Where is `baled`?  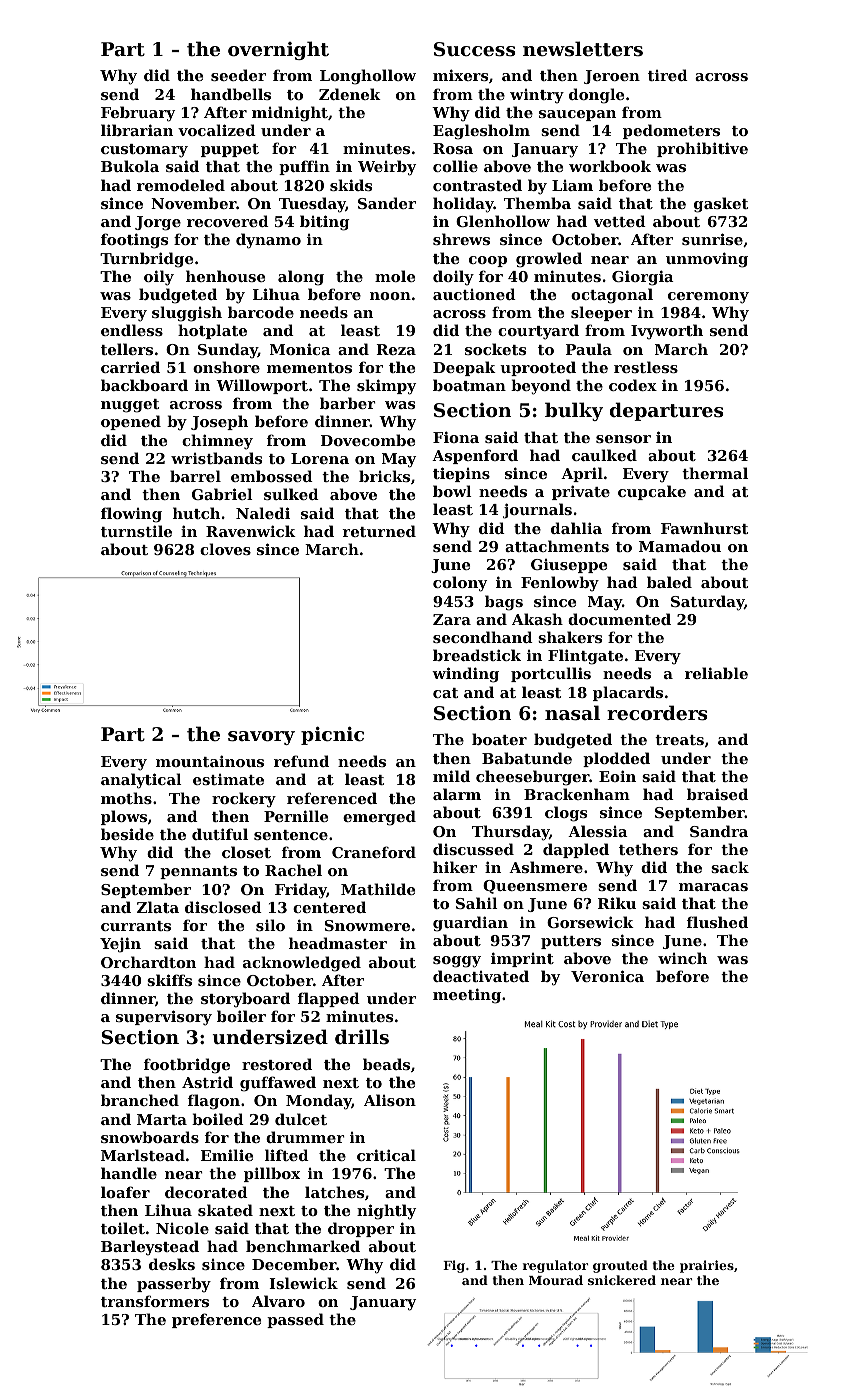
baled is located at coordinates (669, 582).
